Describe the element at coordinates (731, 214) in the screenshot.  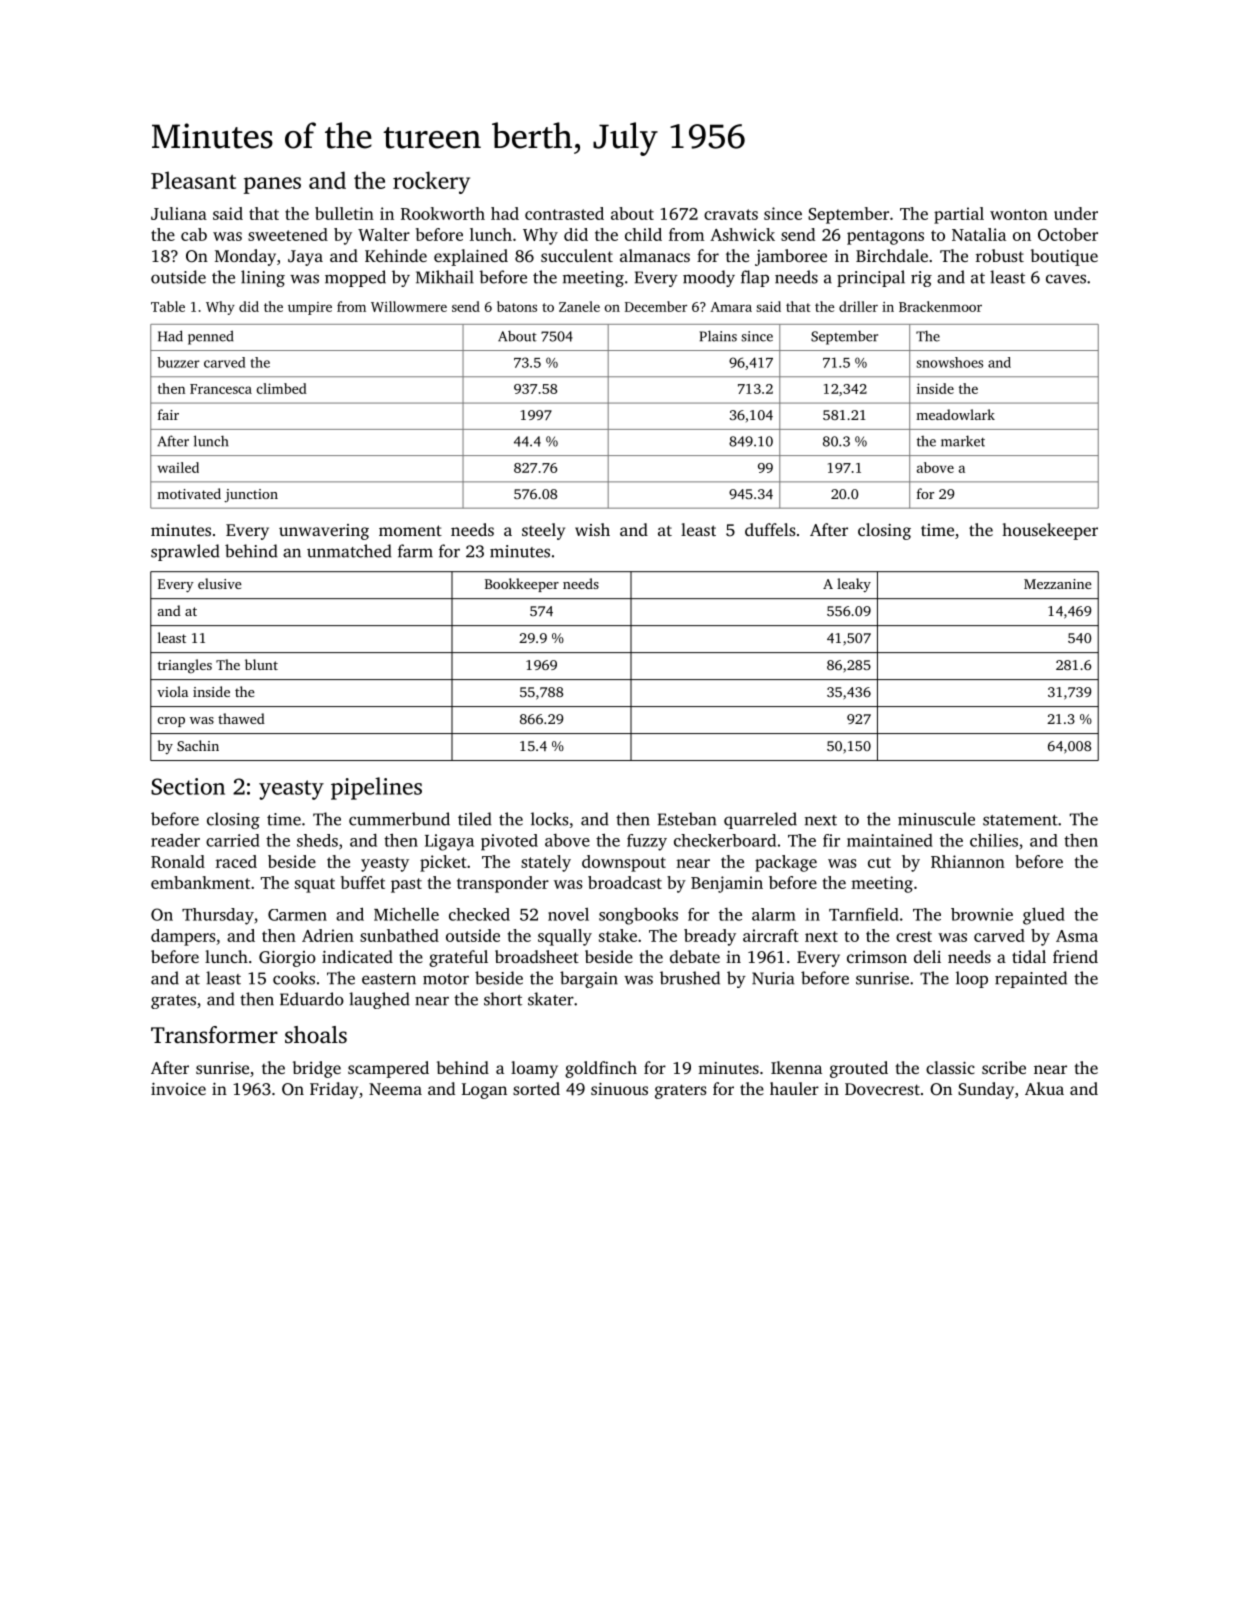
I see `cravats` at that location.
